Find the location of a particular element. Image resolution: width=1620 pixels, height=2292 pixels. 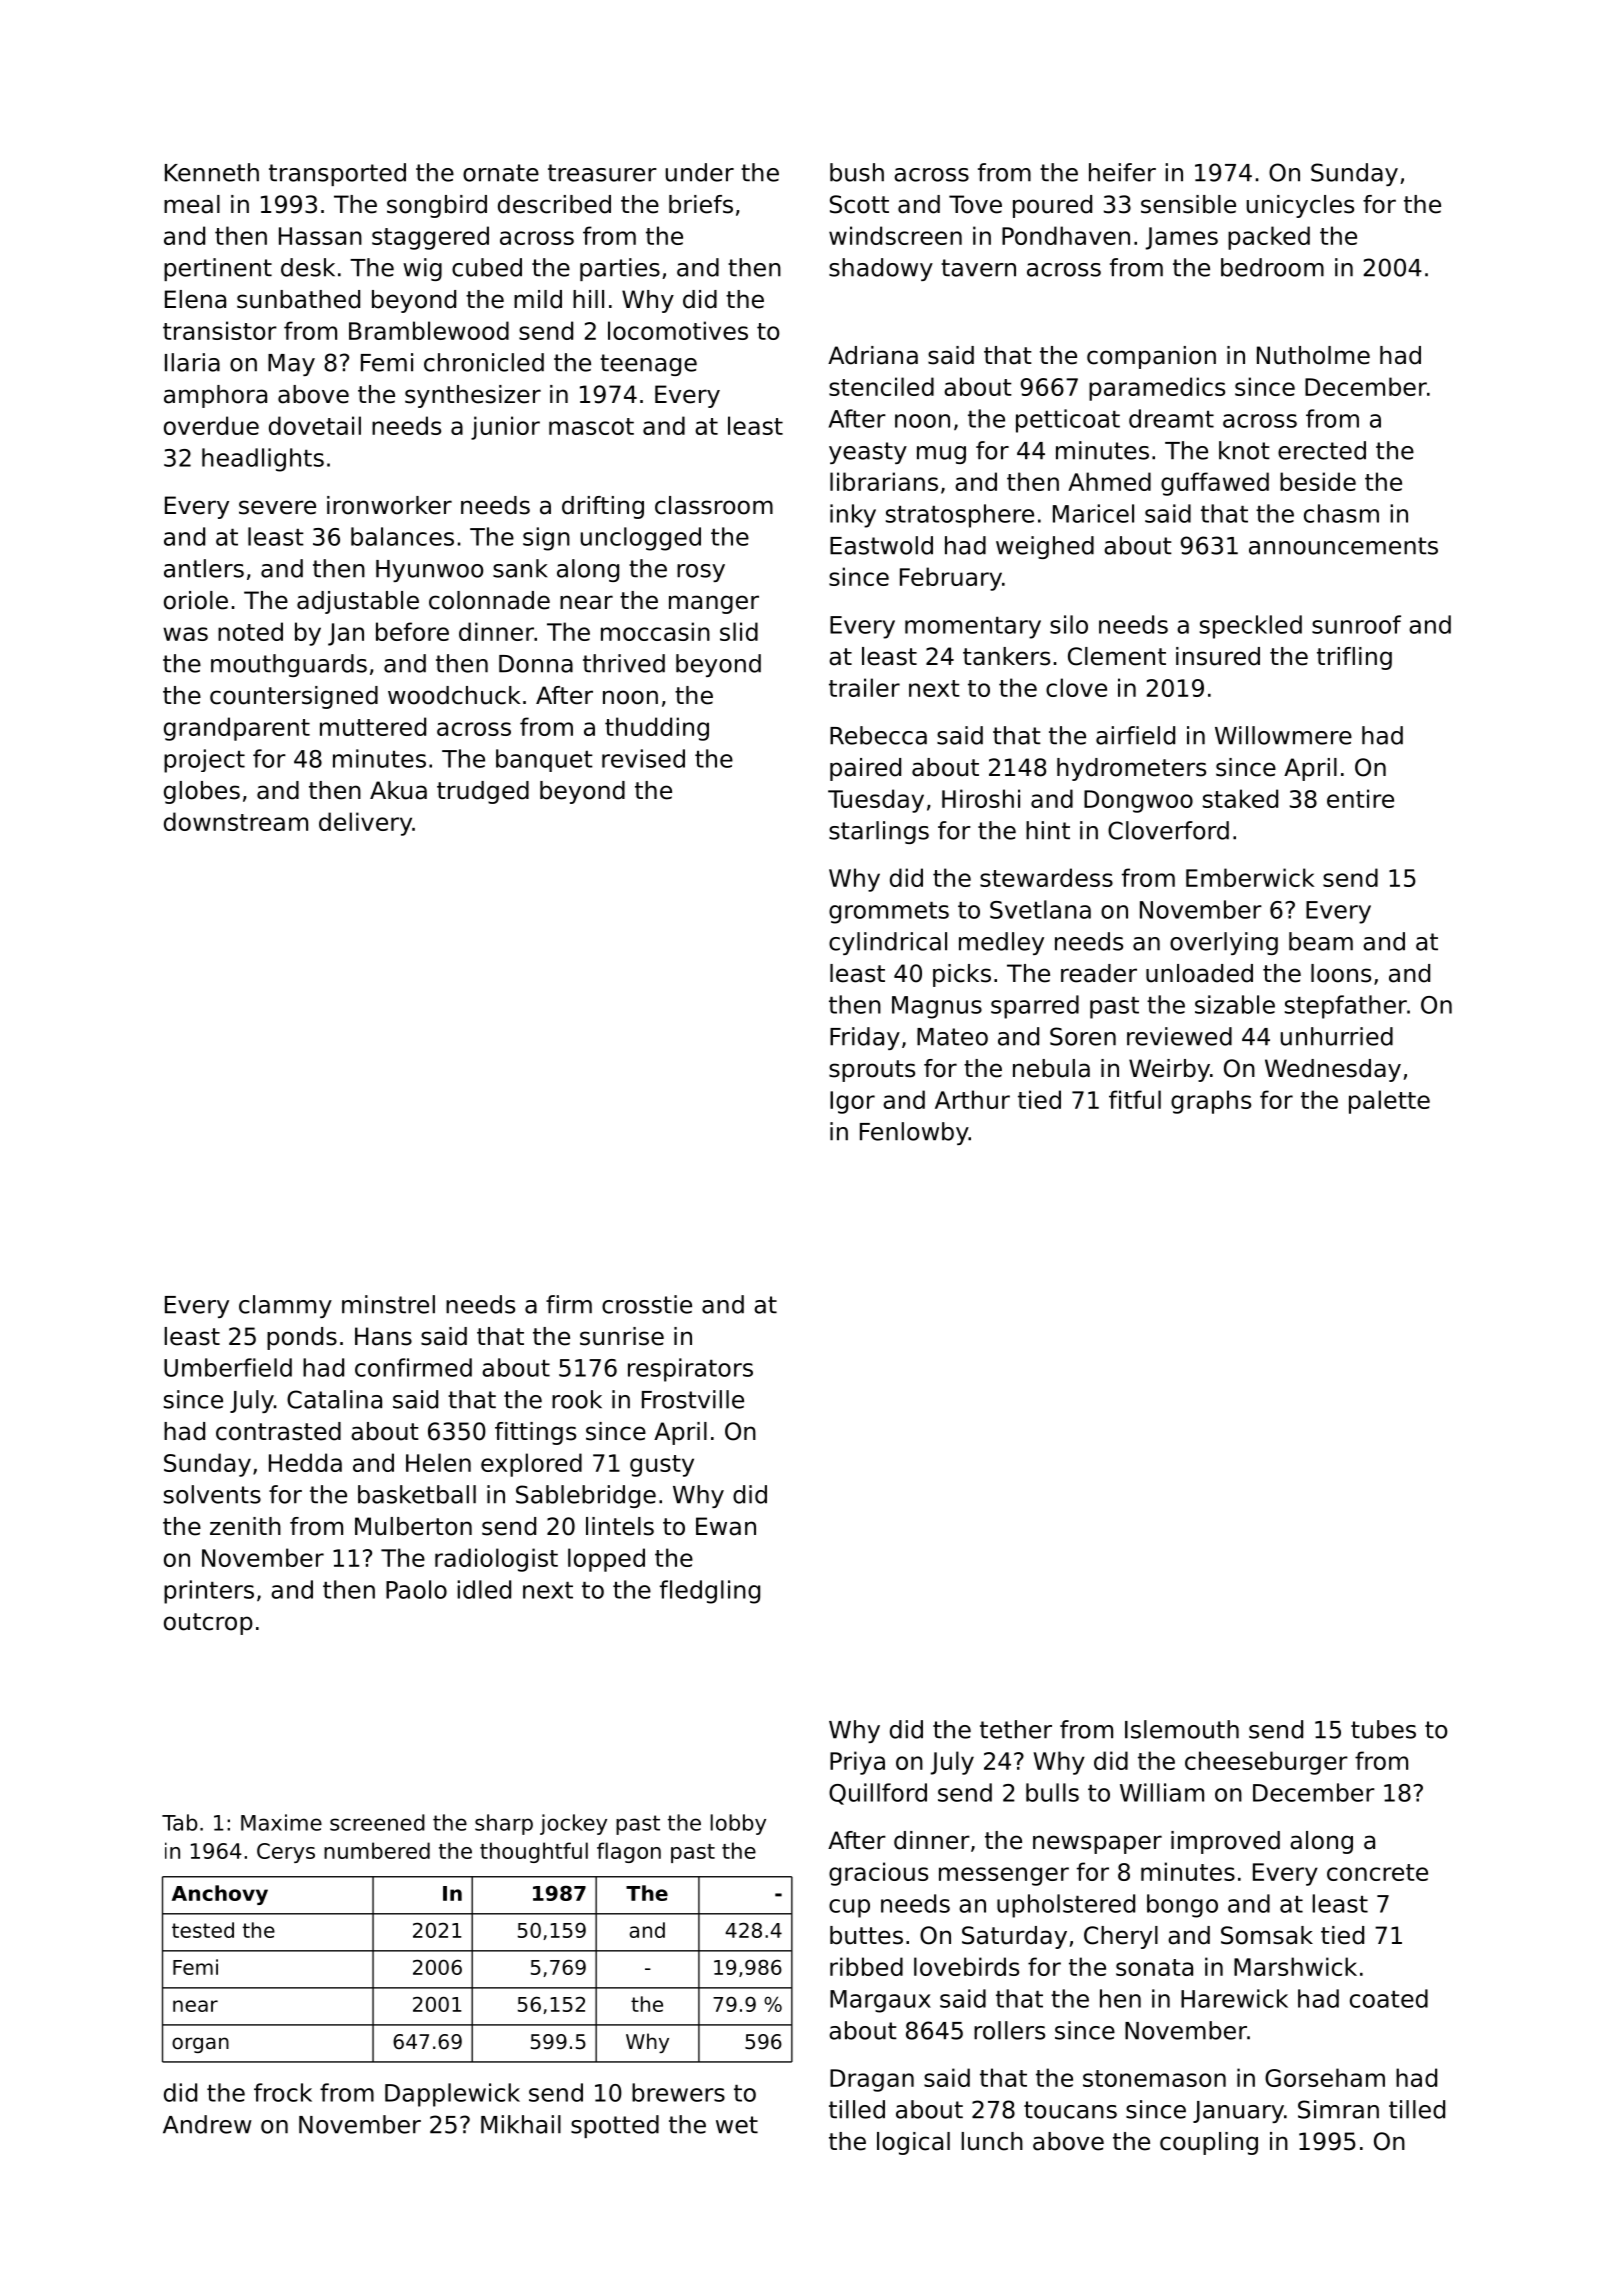

revised is located at coordinates (643, 758).
